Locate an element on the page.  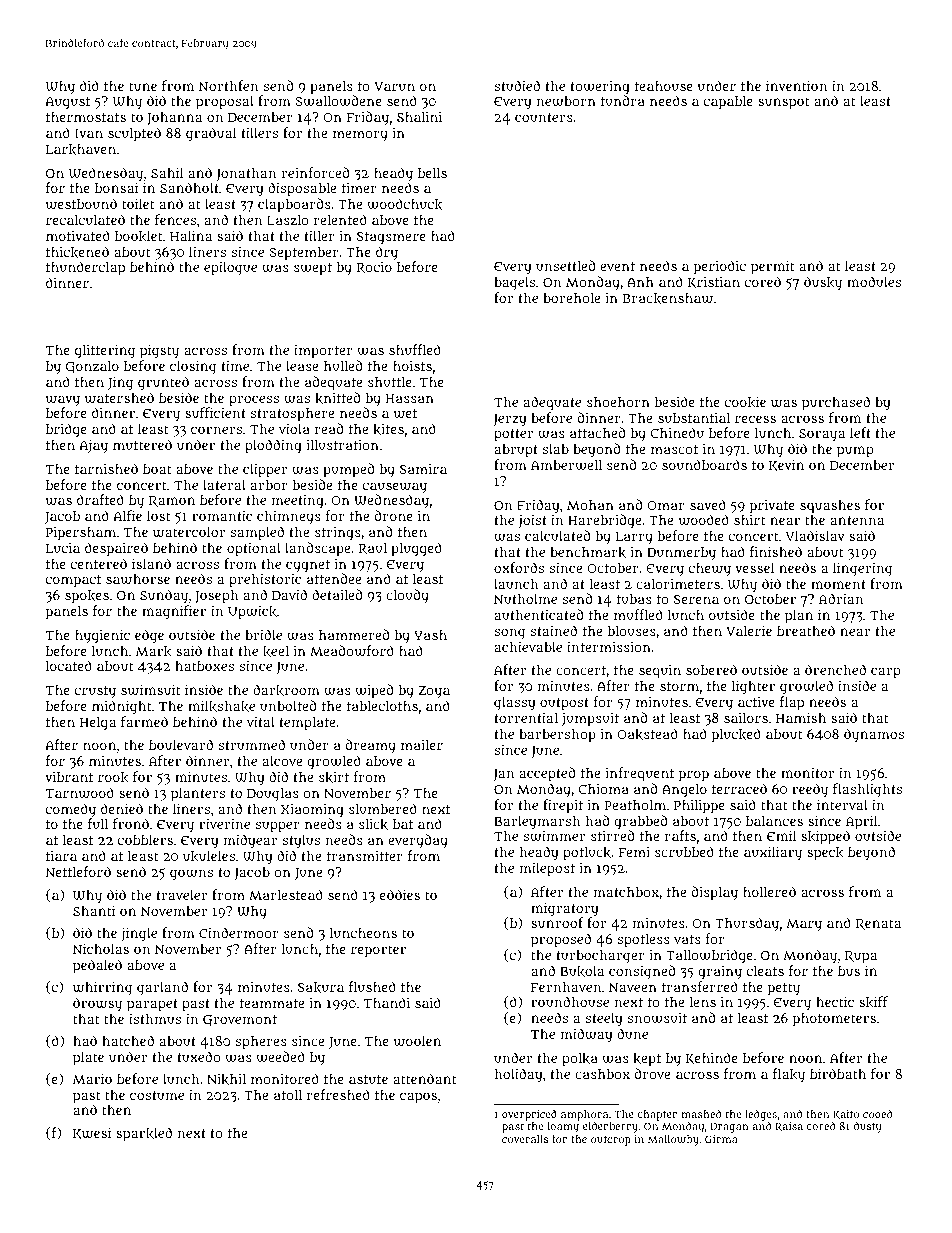
cookie is located at coordinates (745, 402).
